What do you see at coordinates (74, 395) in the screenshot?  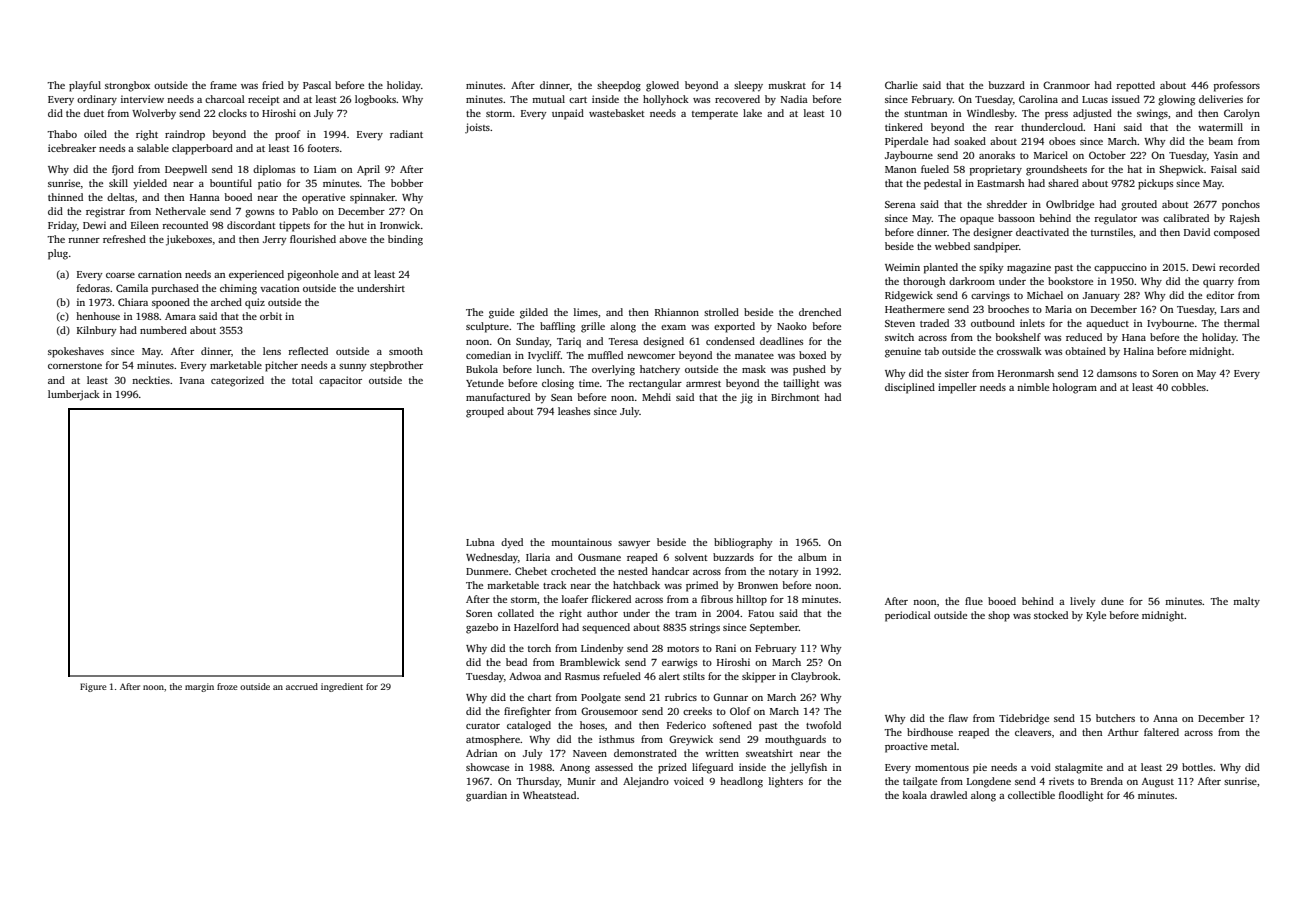 I see `lumberjack` at bounding box center [74, 395].
